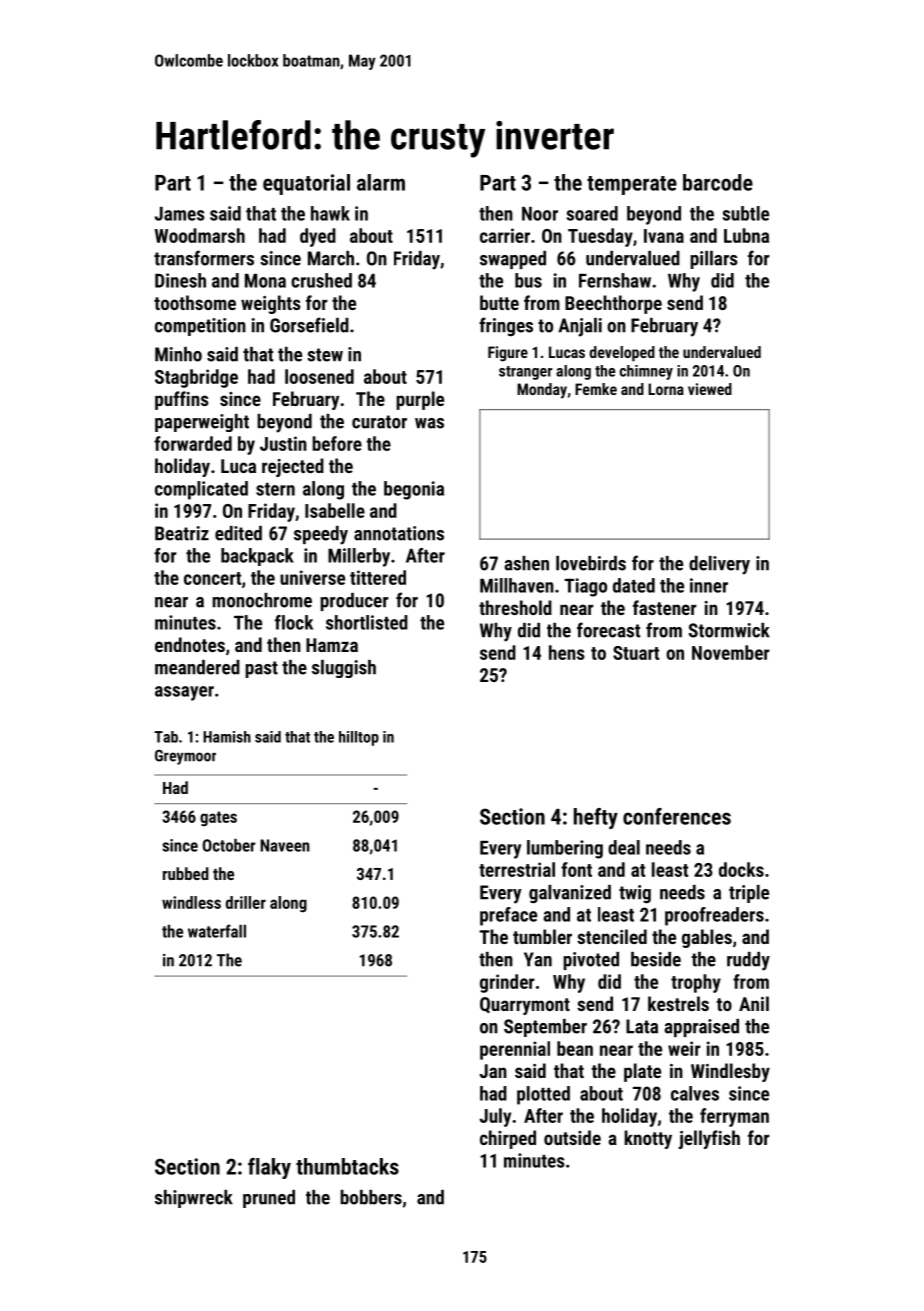 The width and height of the screenshot is (924, 1311). What do you see at coordinates (217, 931) in the screenshot?
I see `waterfall` at bounding box center [217, 931].
